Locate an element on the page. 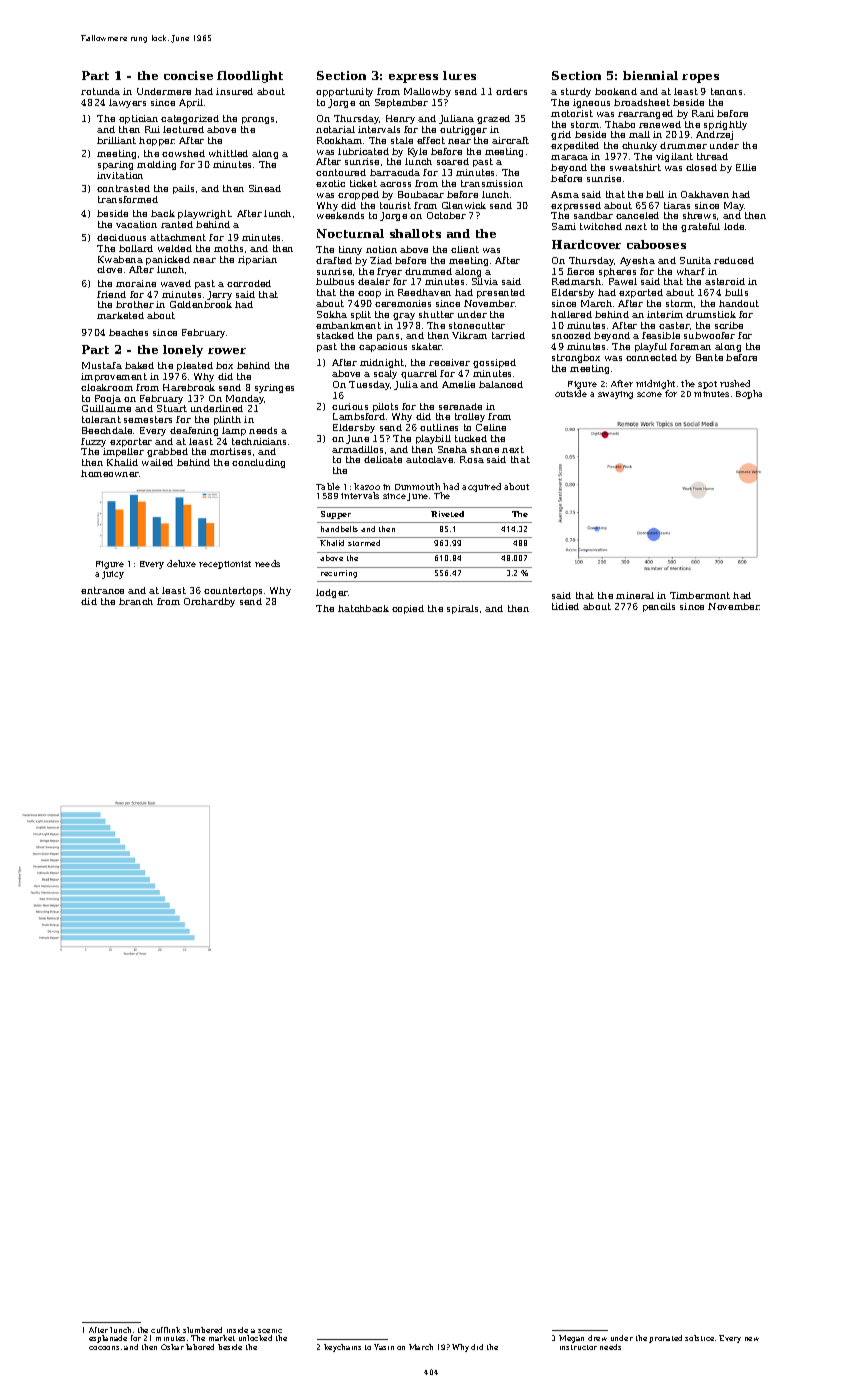 The height and width of the page is (1400, 849). bulbous is located at coordinates (335, 281).
